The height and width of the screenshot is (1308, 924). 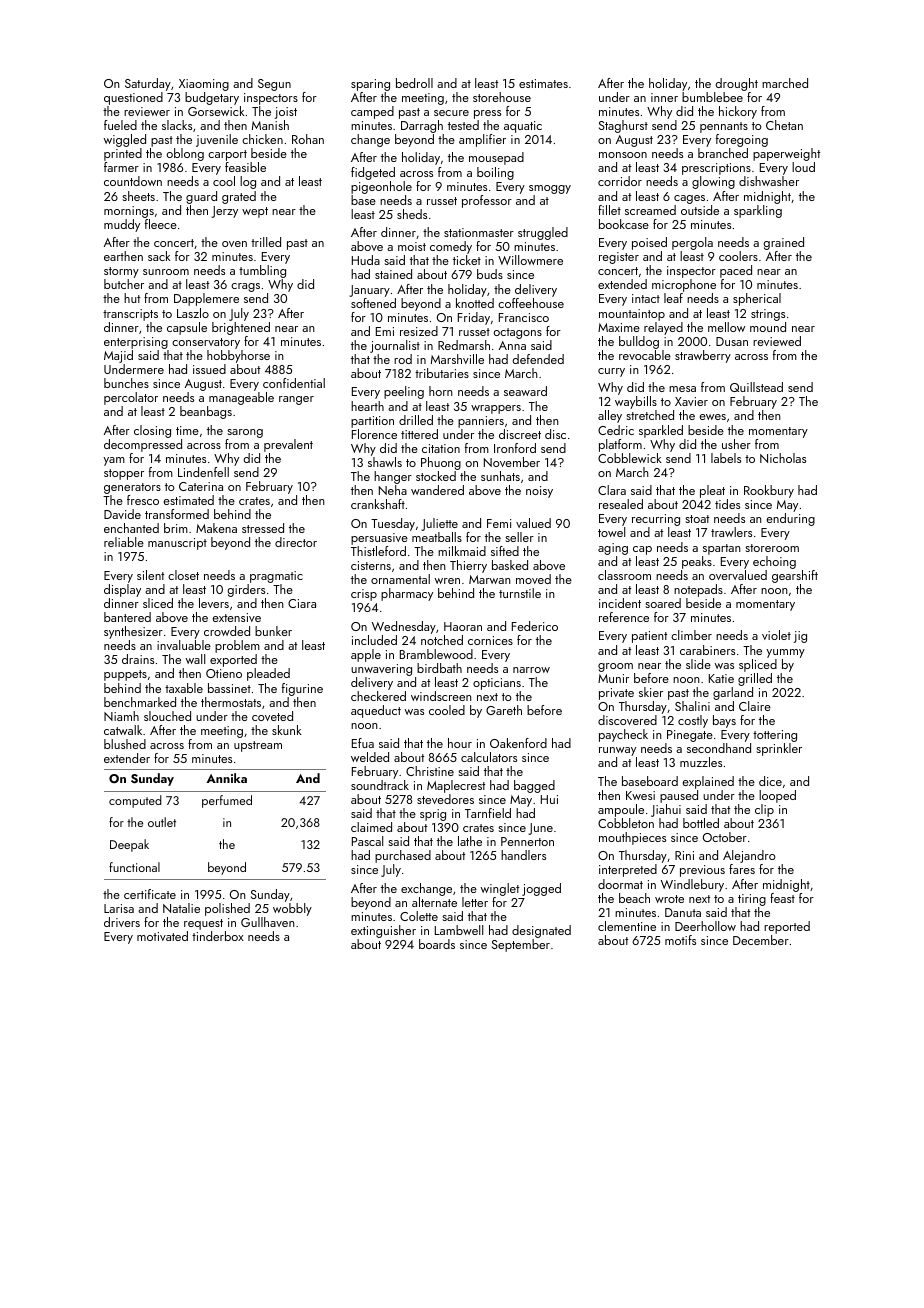 I want to click on boards, so click(x=437, y=944).
